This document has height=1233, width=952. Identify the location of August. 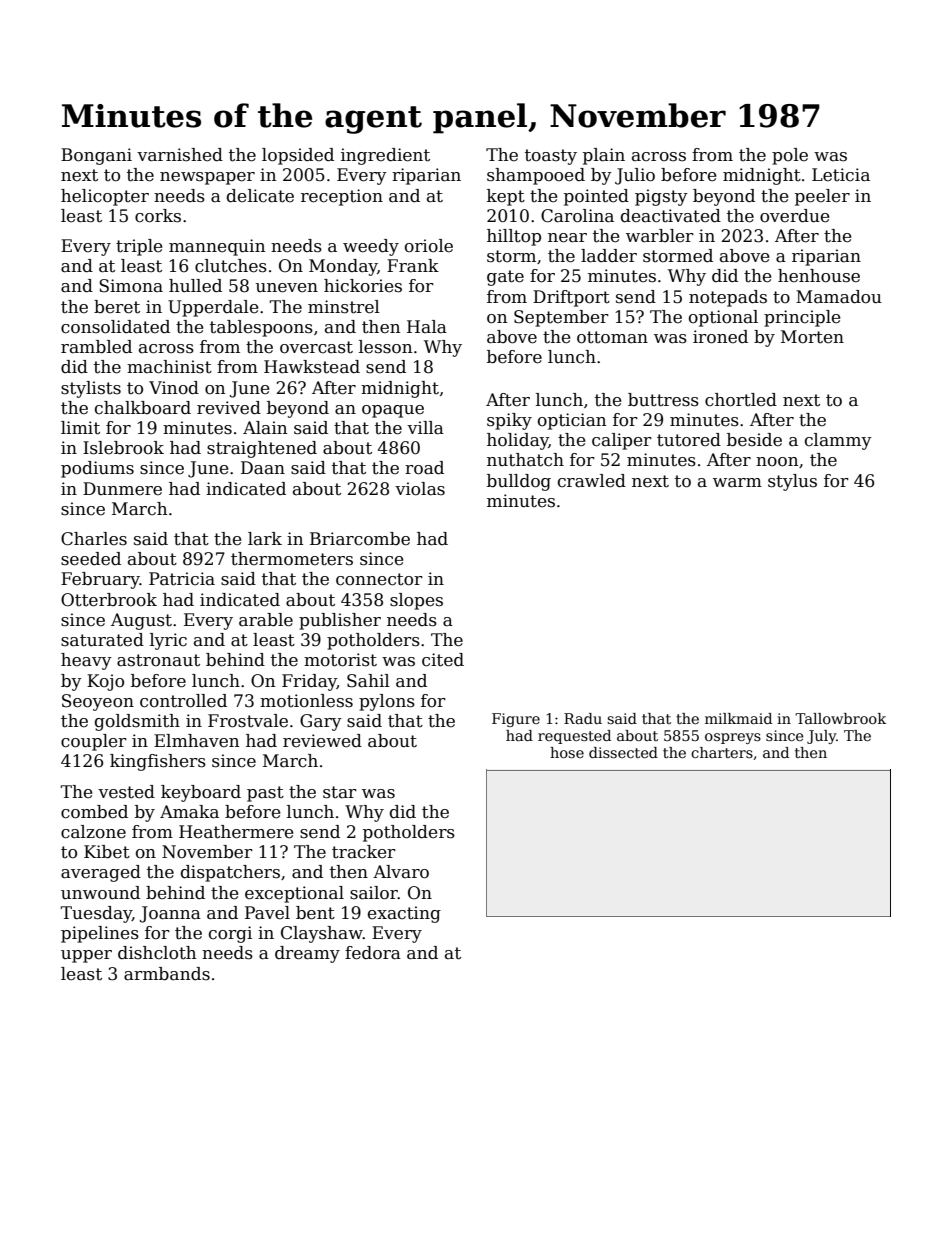
(141, 621).
